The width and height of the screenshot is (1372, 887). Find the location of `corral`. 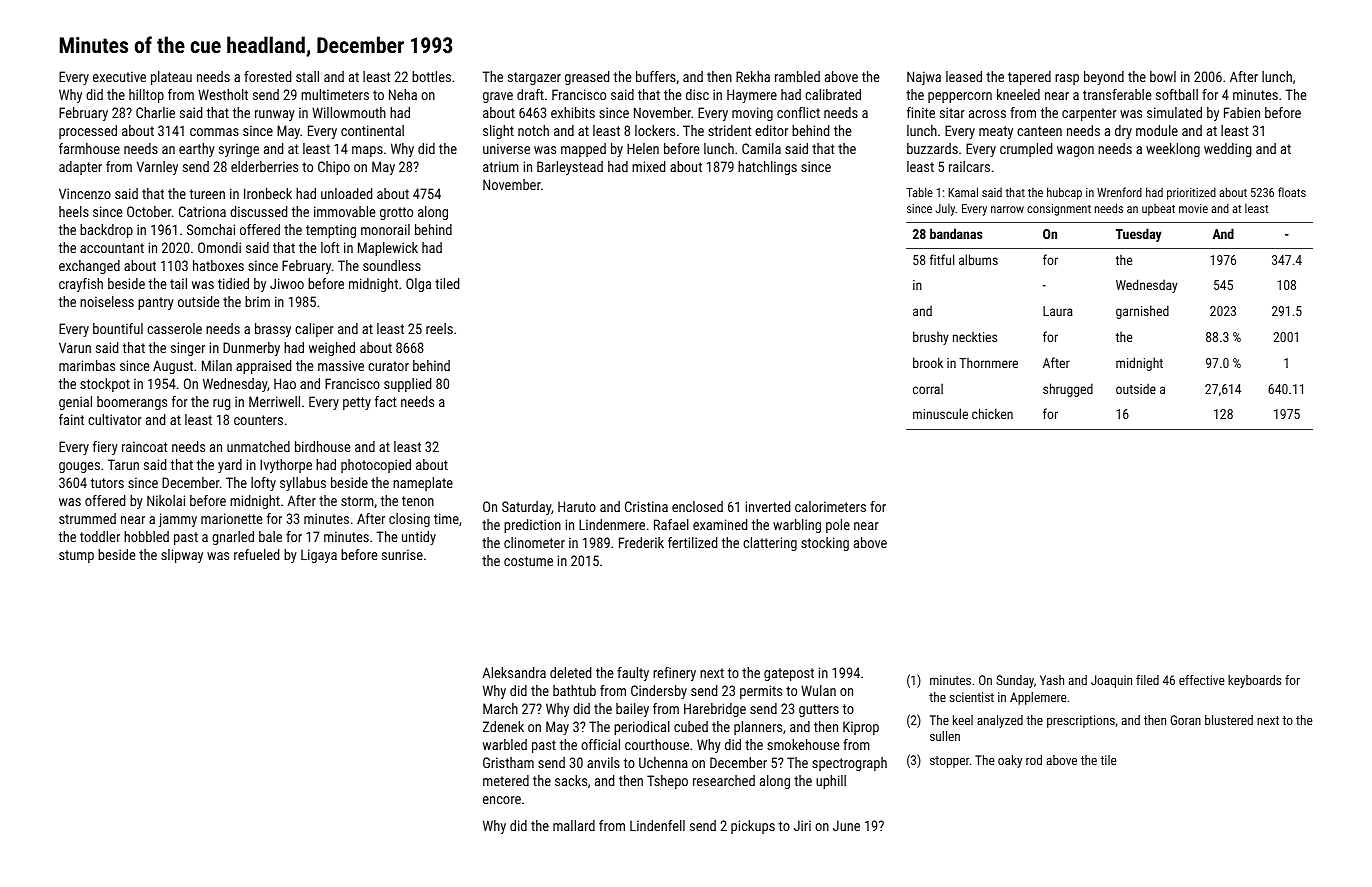

corral is located at coordinates (928, 388).
